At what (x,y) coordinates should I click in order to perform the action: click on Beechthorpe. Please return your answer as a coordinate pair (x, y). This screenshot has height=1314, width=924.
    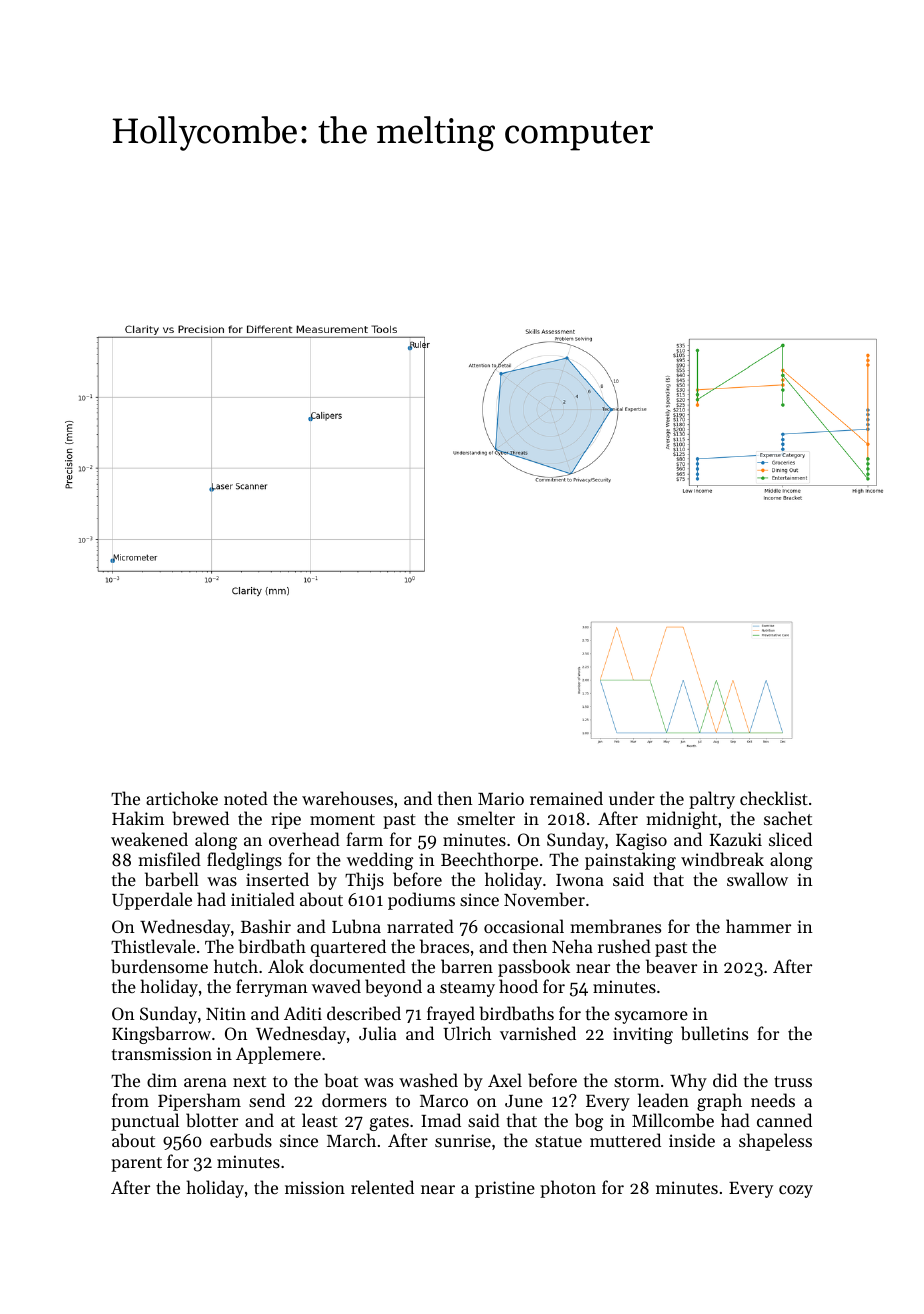
    Looking at the image, I should click on (489, 861).
